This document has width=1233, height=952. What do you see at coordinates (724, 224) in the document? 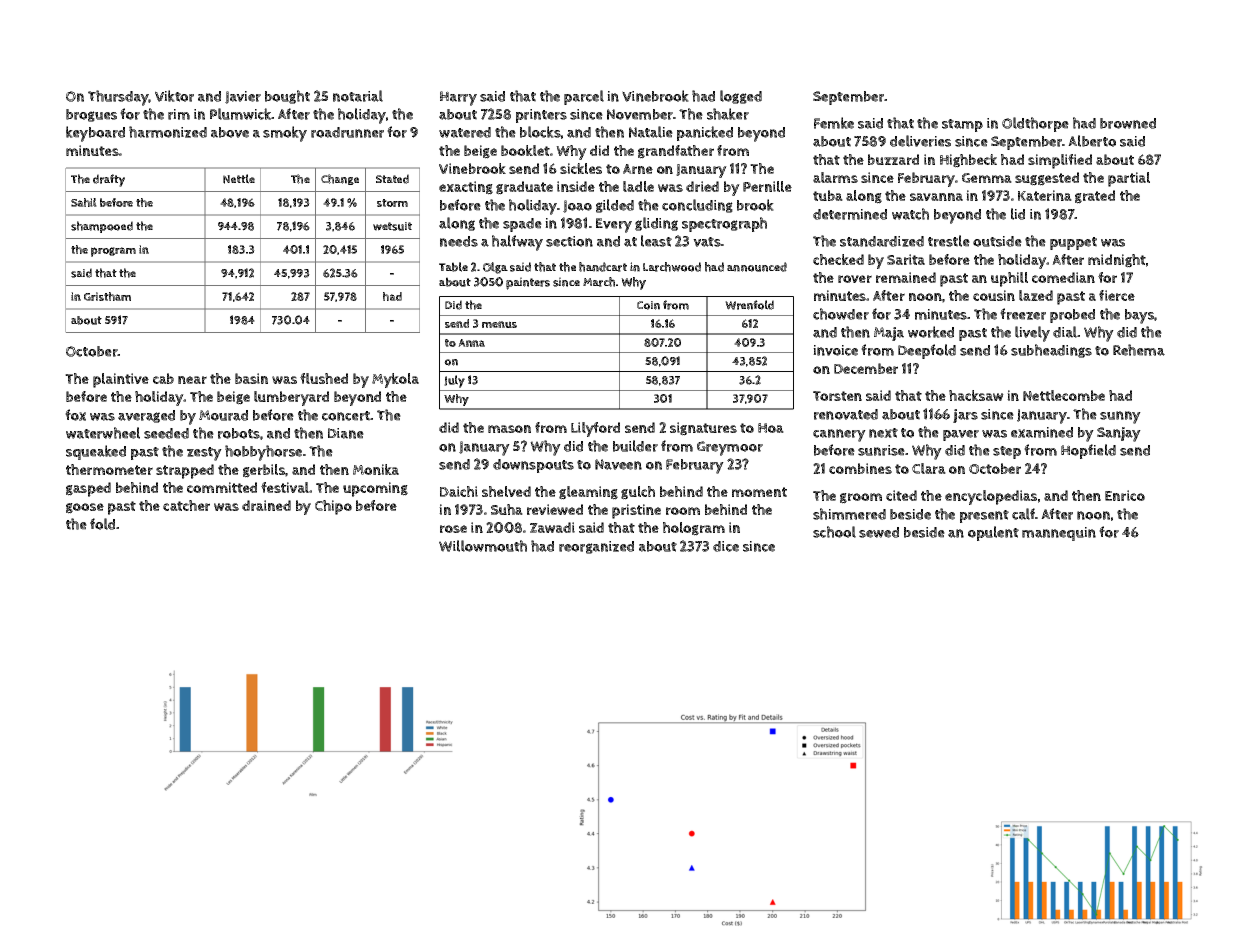
I see `spectrograph` at bounding box center [724, 224].
